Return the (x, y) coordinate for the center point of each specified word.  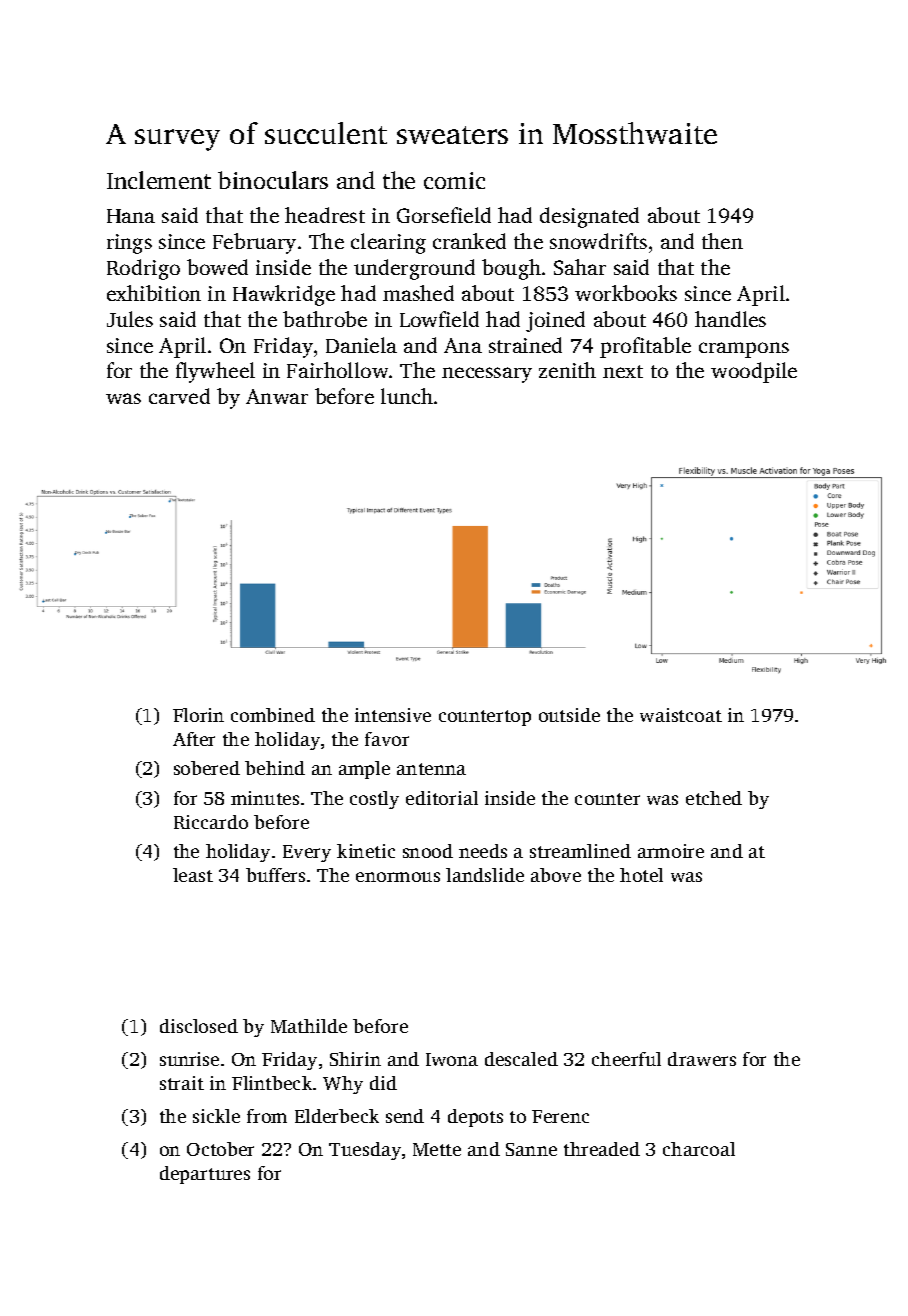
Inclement (159, 180)
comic (454, 180)
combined (273, 715)
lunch (407, 396)
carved (179, 396)
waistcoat (681, 715)
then (722, 241)
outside (569, 715)
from (267, 1116)
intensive (393, 715)
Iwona (452, 1059)
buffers (275, 875)
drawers (702, 1059)
